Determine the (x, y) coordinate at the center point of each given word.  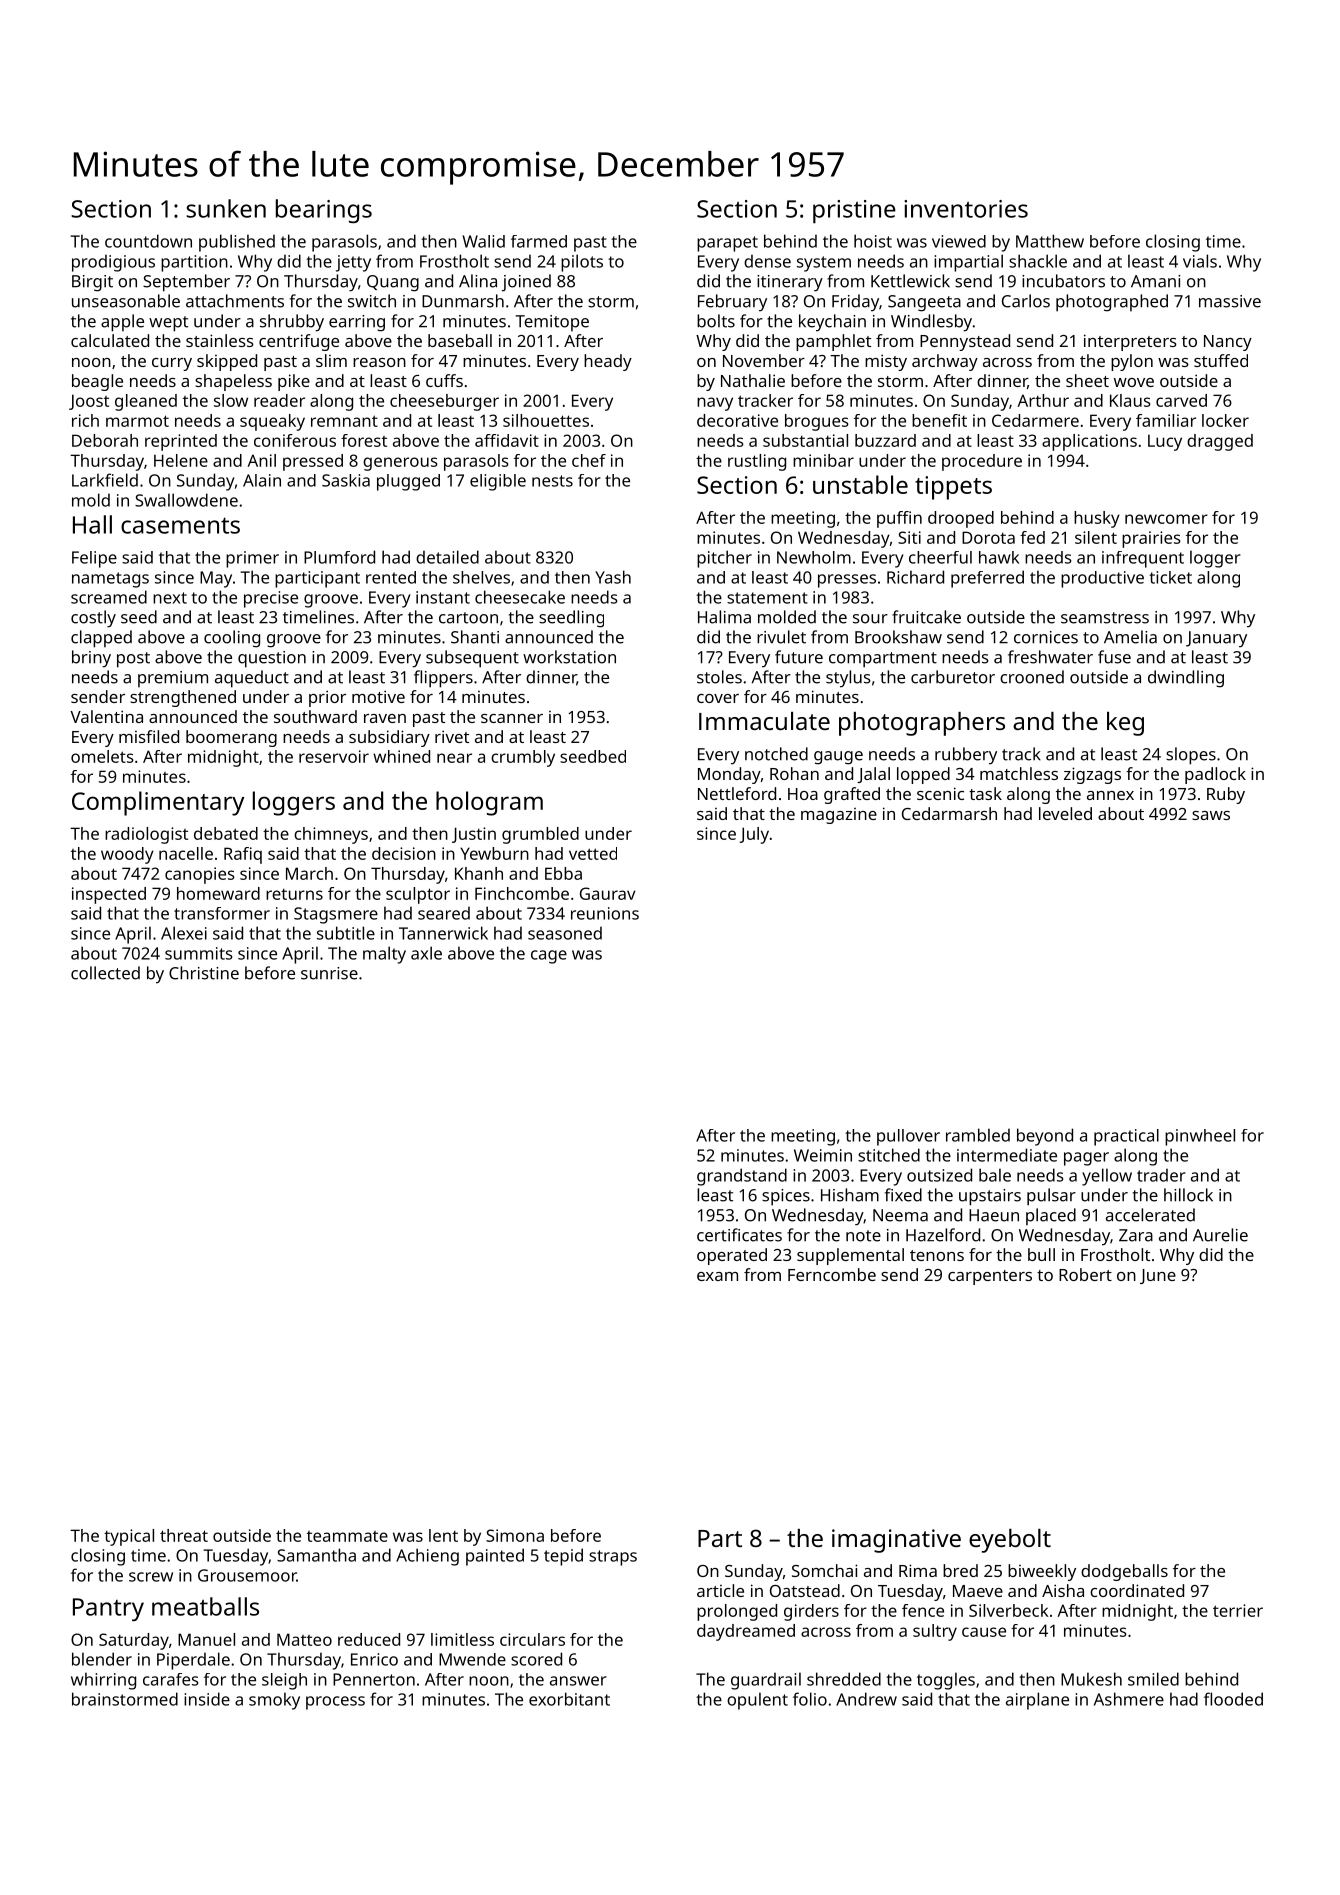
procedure (982, 462)
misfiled (149, 736)
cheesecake (520, 597)
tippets (953, 488)
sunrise (329, 973)
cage (549, 957)
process (335, 1703)
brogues (817, 422)
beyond (1045, 1137)
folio (810, 1699)
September (186, 283)
